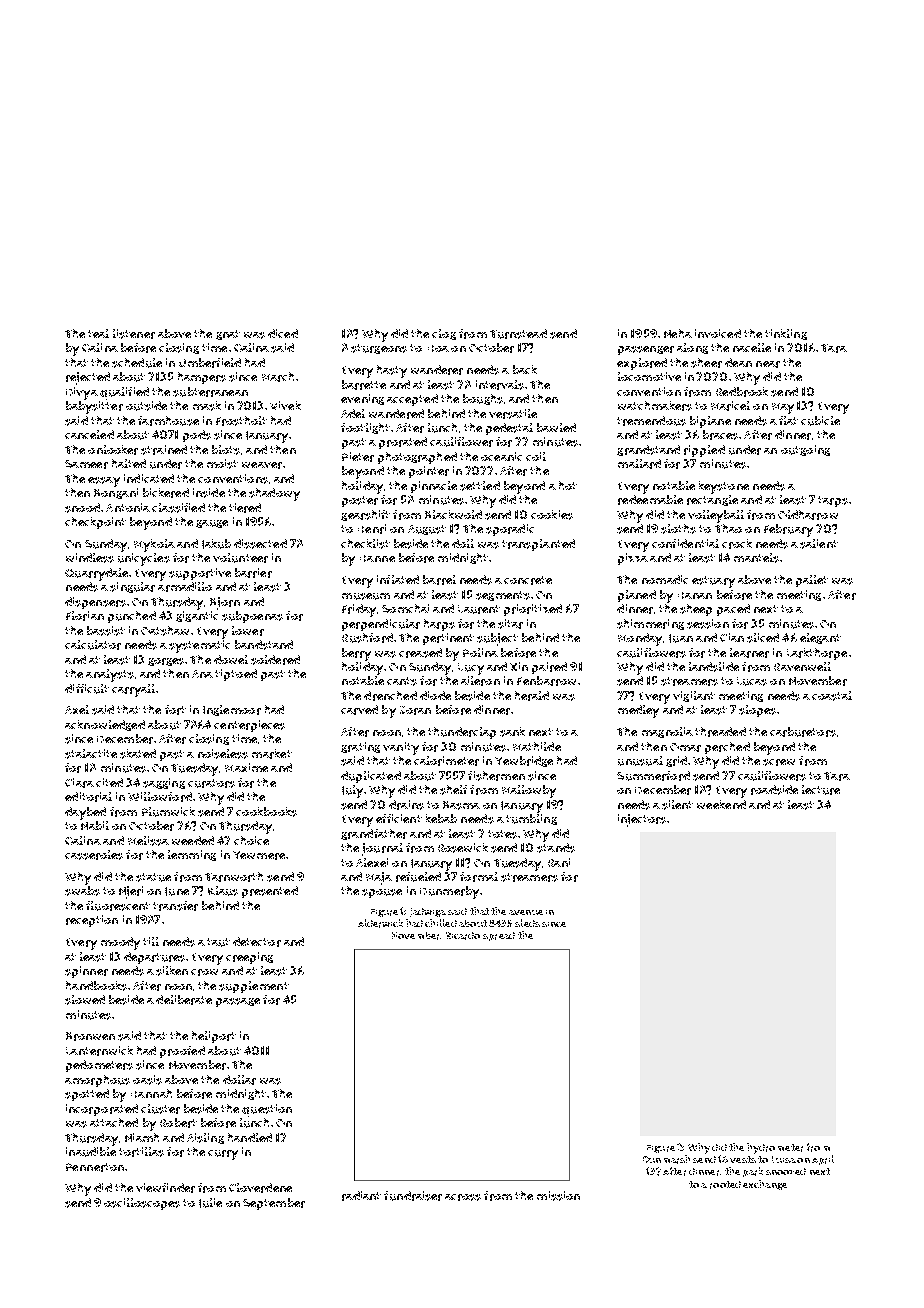 The width and height of the page is (924, 1308). What do you see at coordinates (164, 783) in the page?
I see `sagging` at bounding box center [164, 783].
